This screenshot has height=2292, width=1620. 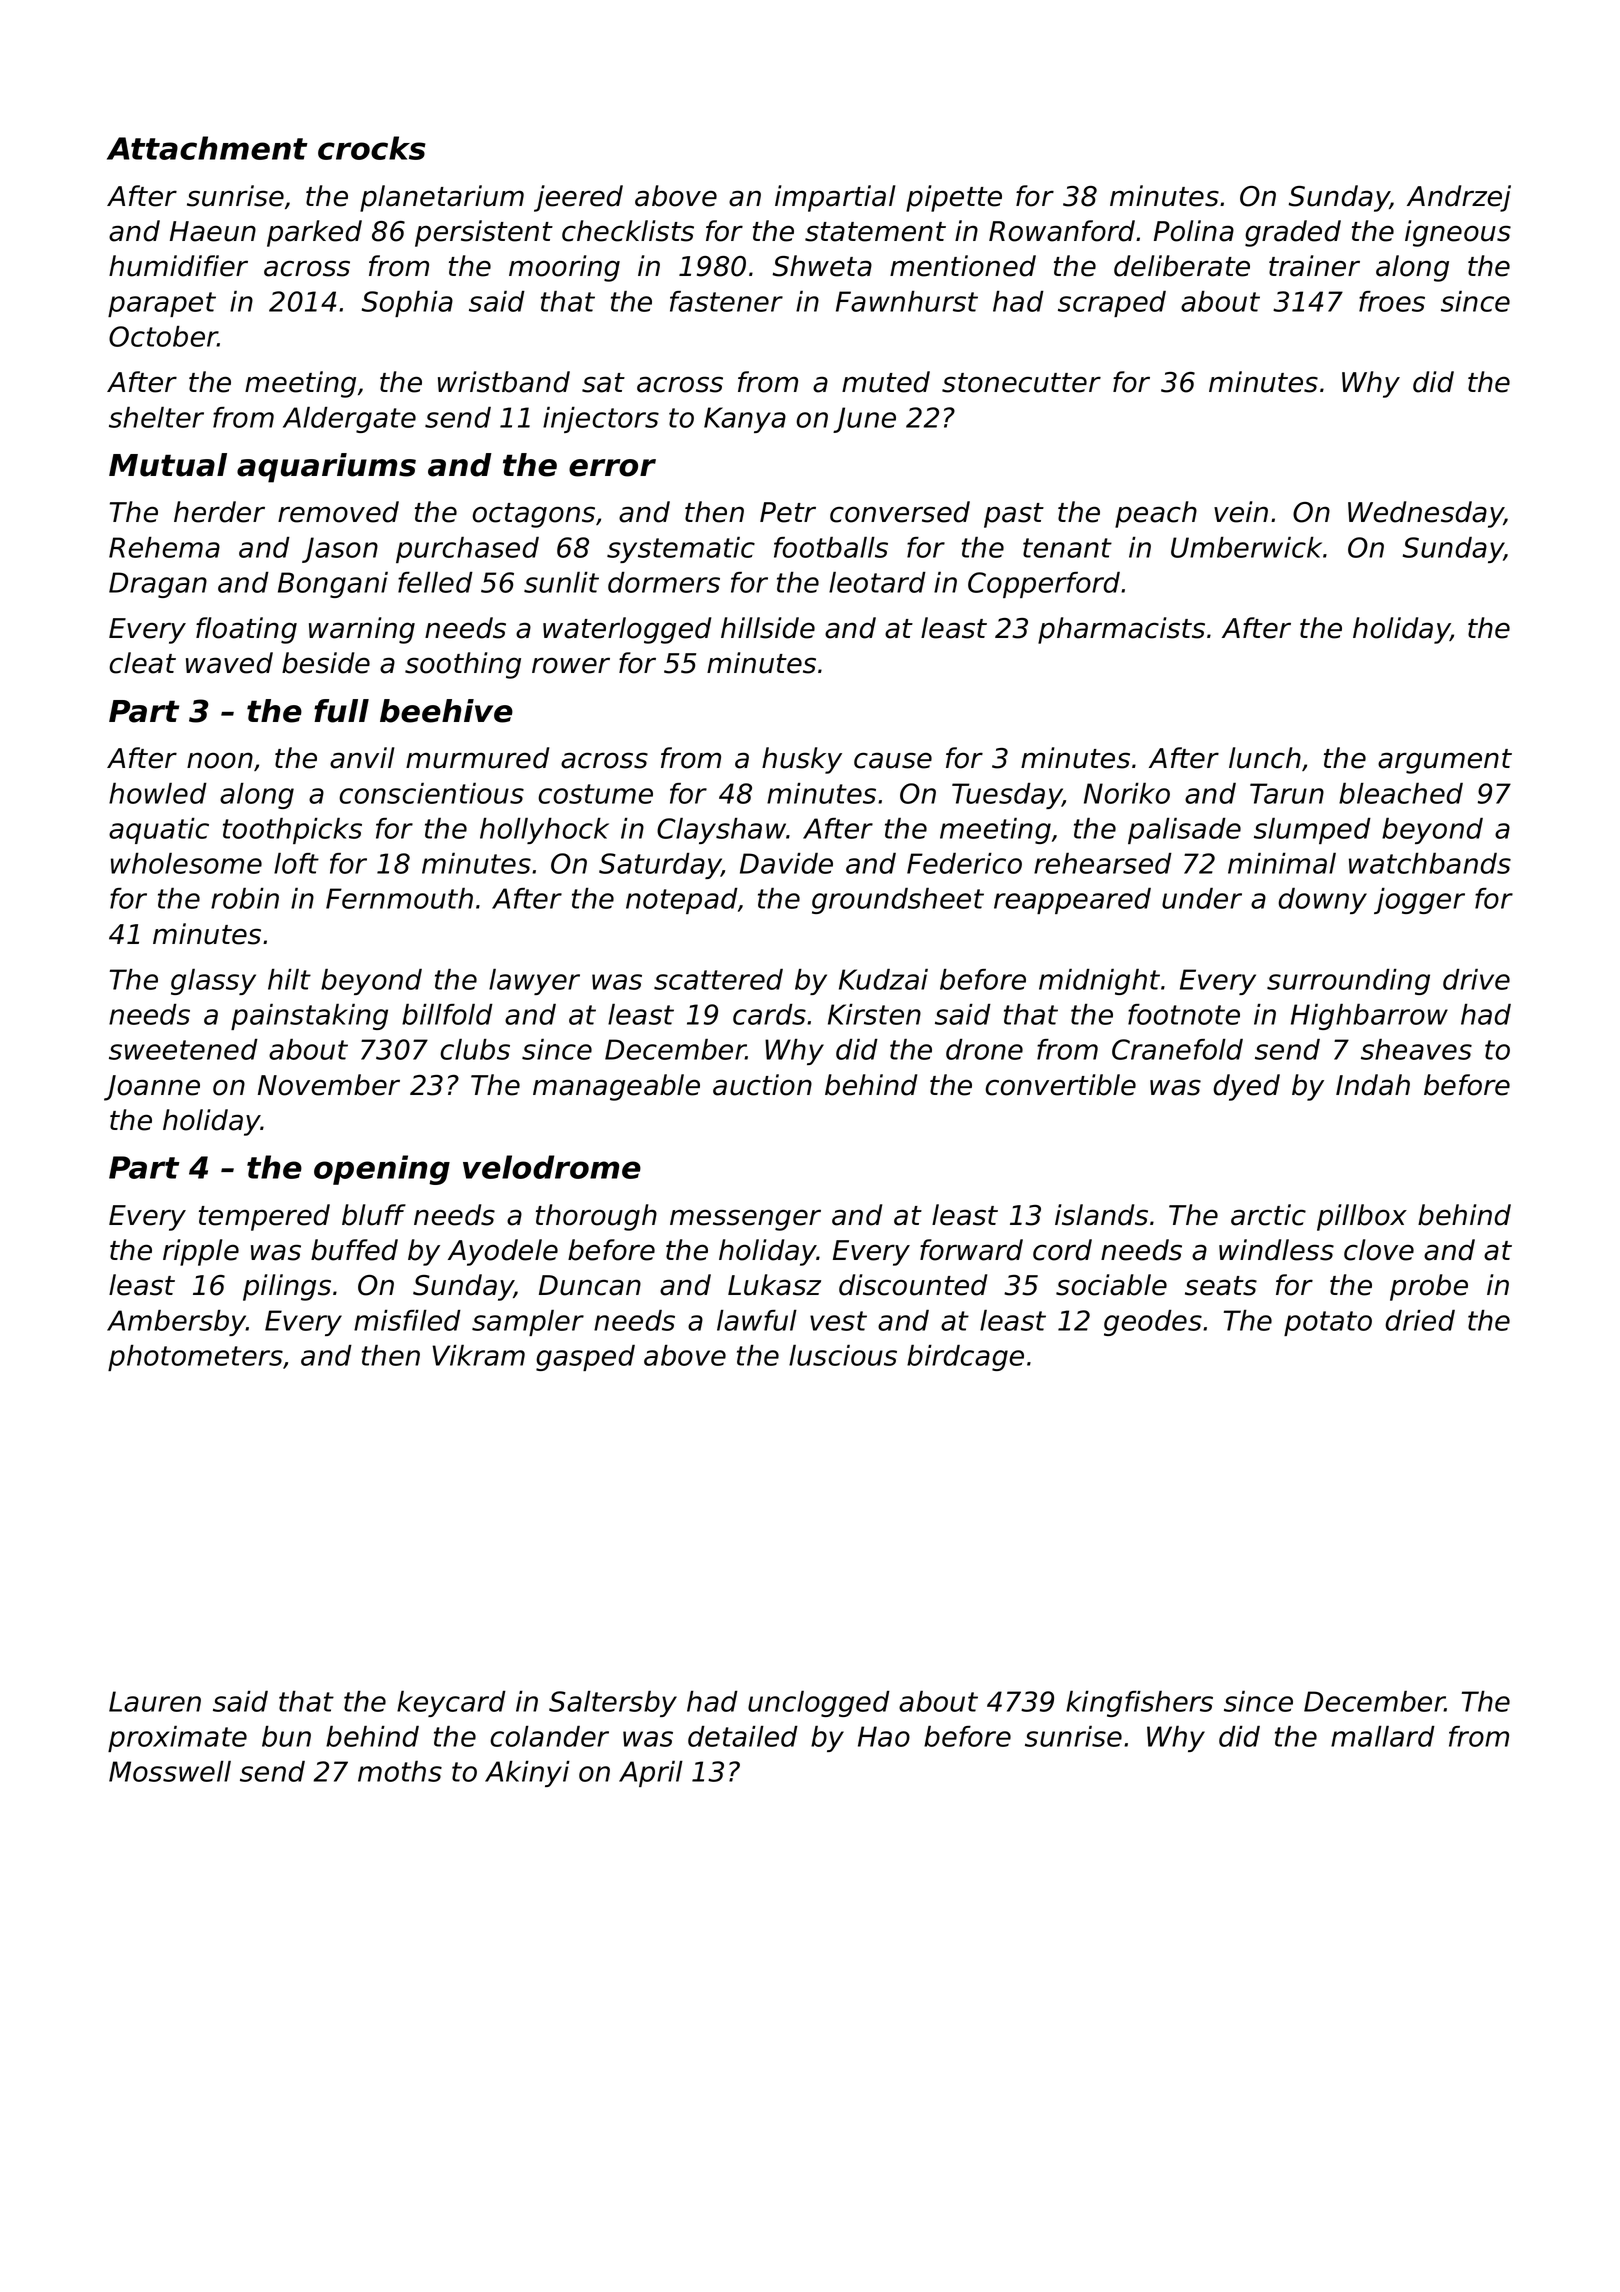 I want to click on thorough, so click(x=596, y=1217).
